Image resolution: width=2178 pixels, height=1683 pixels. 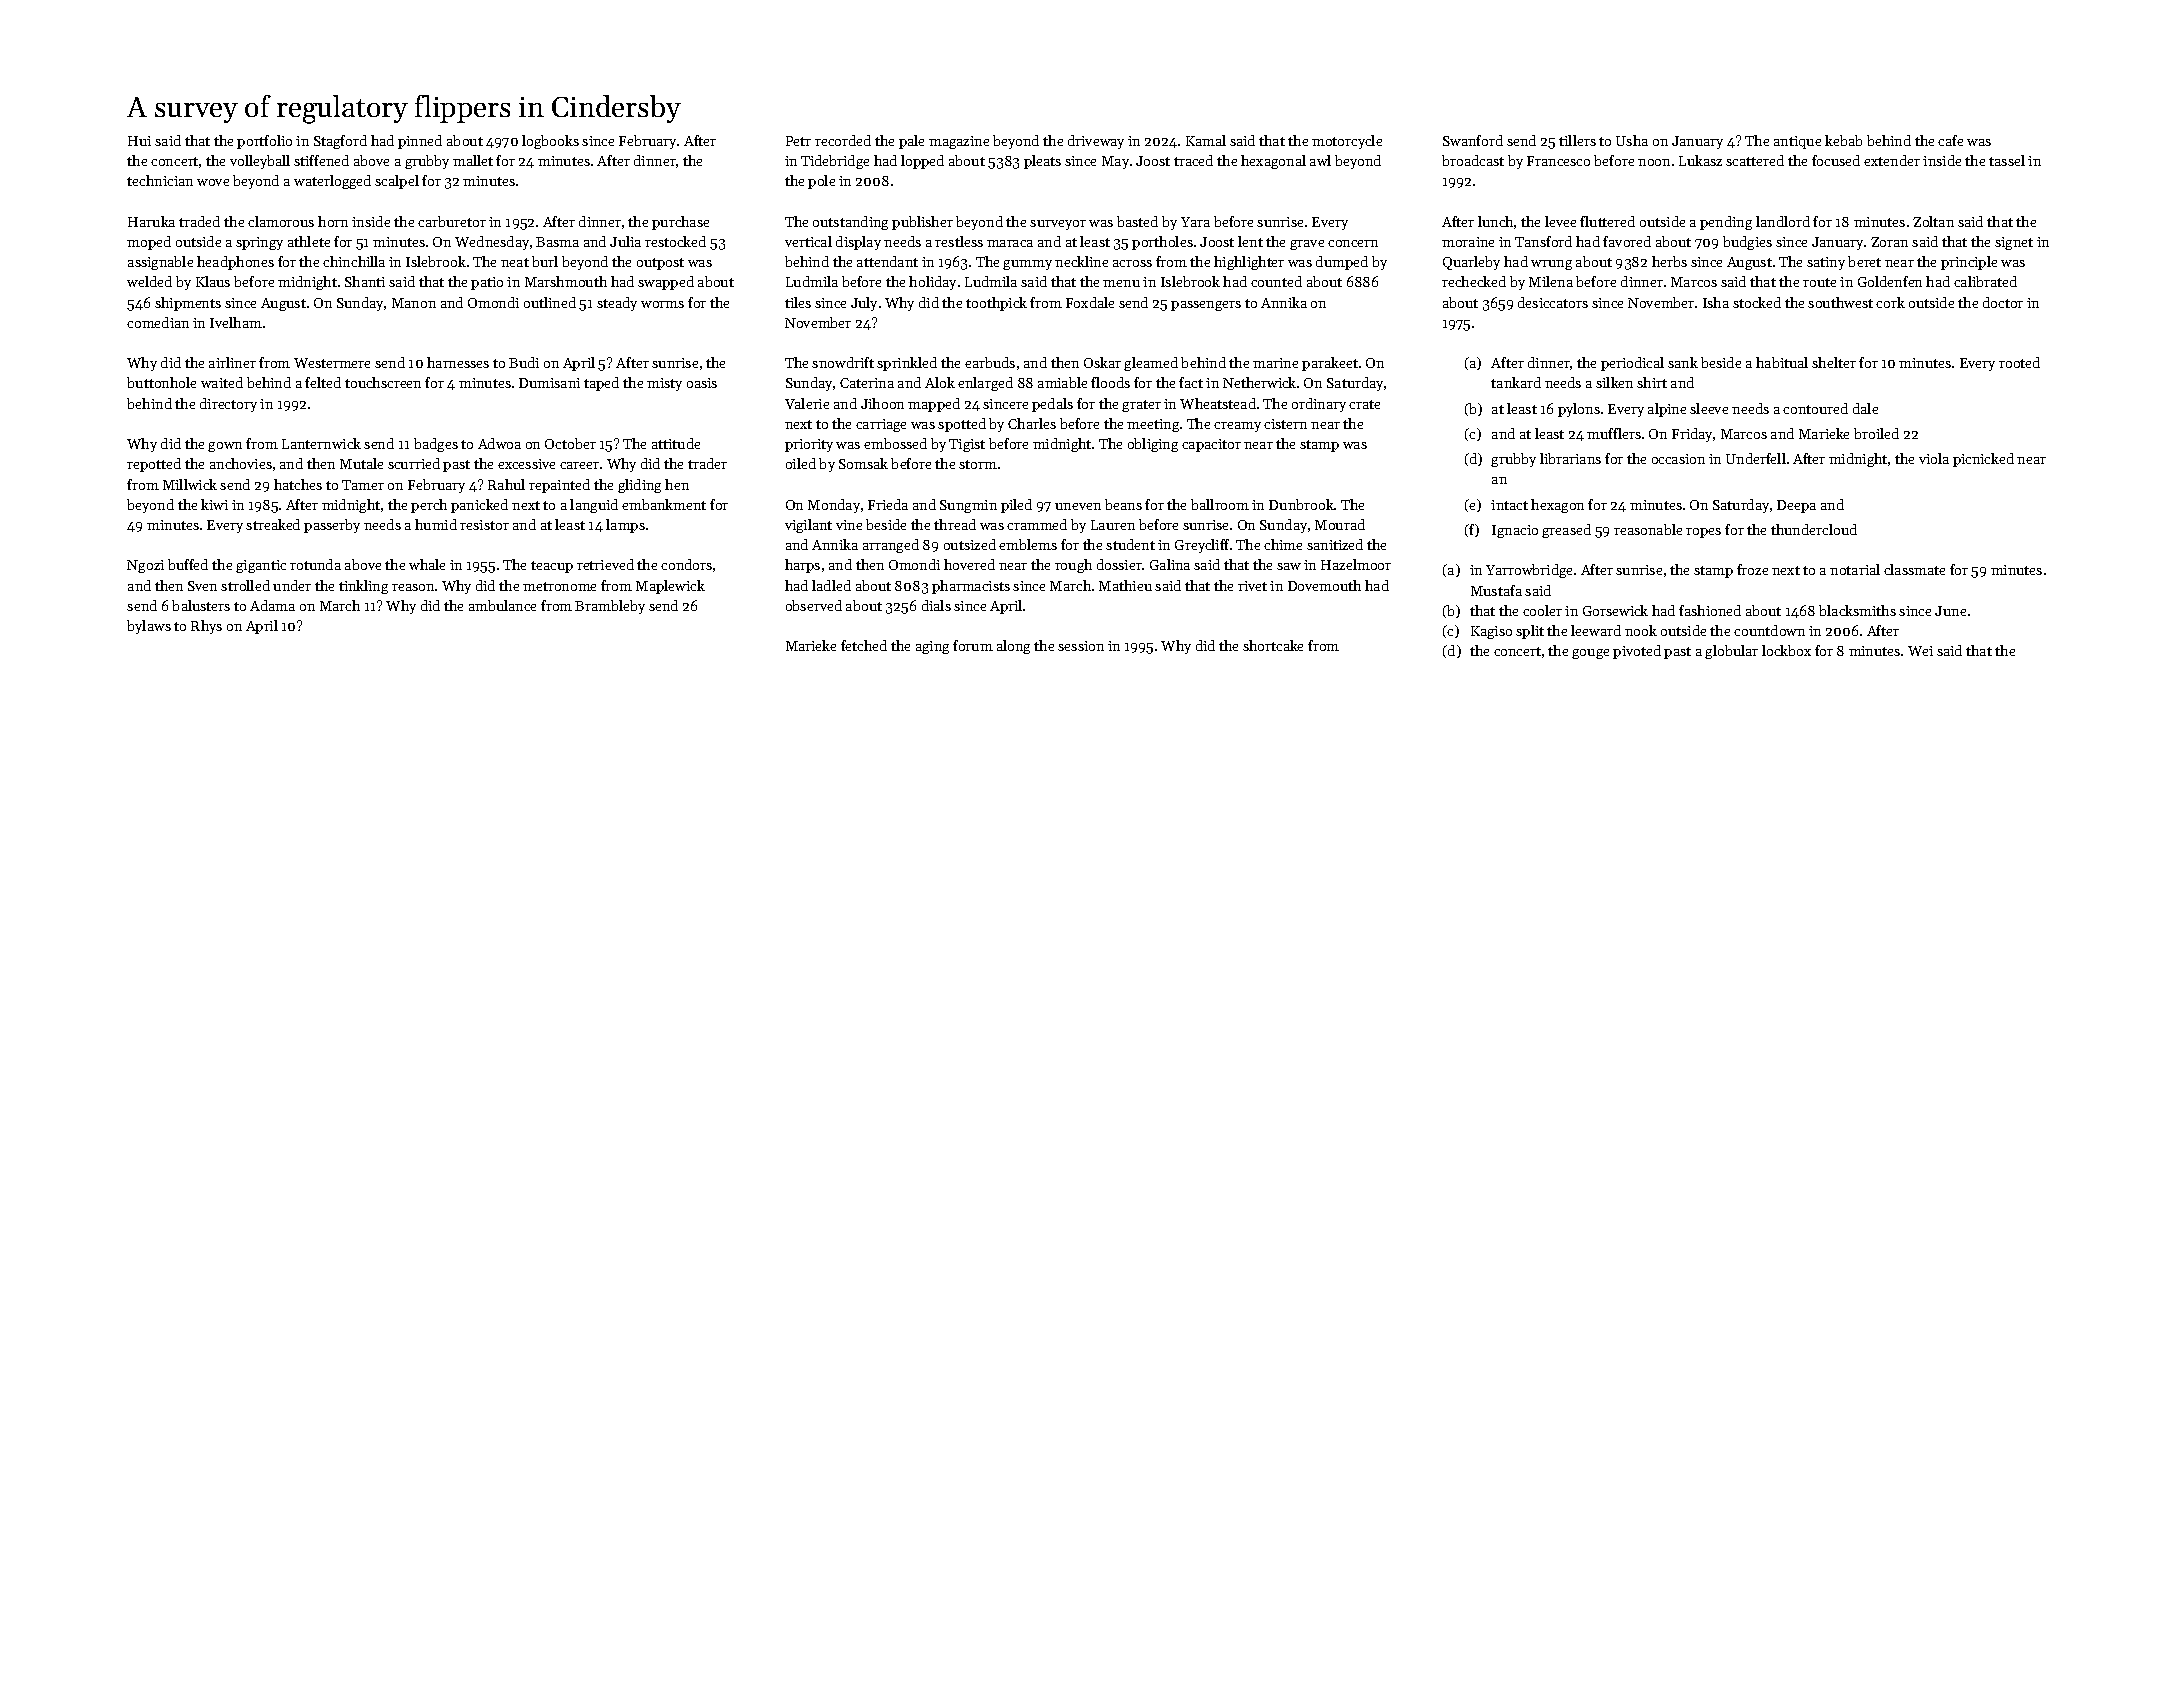 What do you see at coordinates (1342, 263) in the page?
I see `dumped` at bounding box center [1342, 263].
